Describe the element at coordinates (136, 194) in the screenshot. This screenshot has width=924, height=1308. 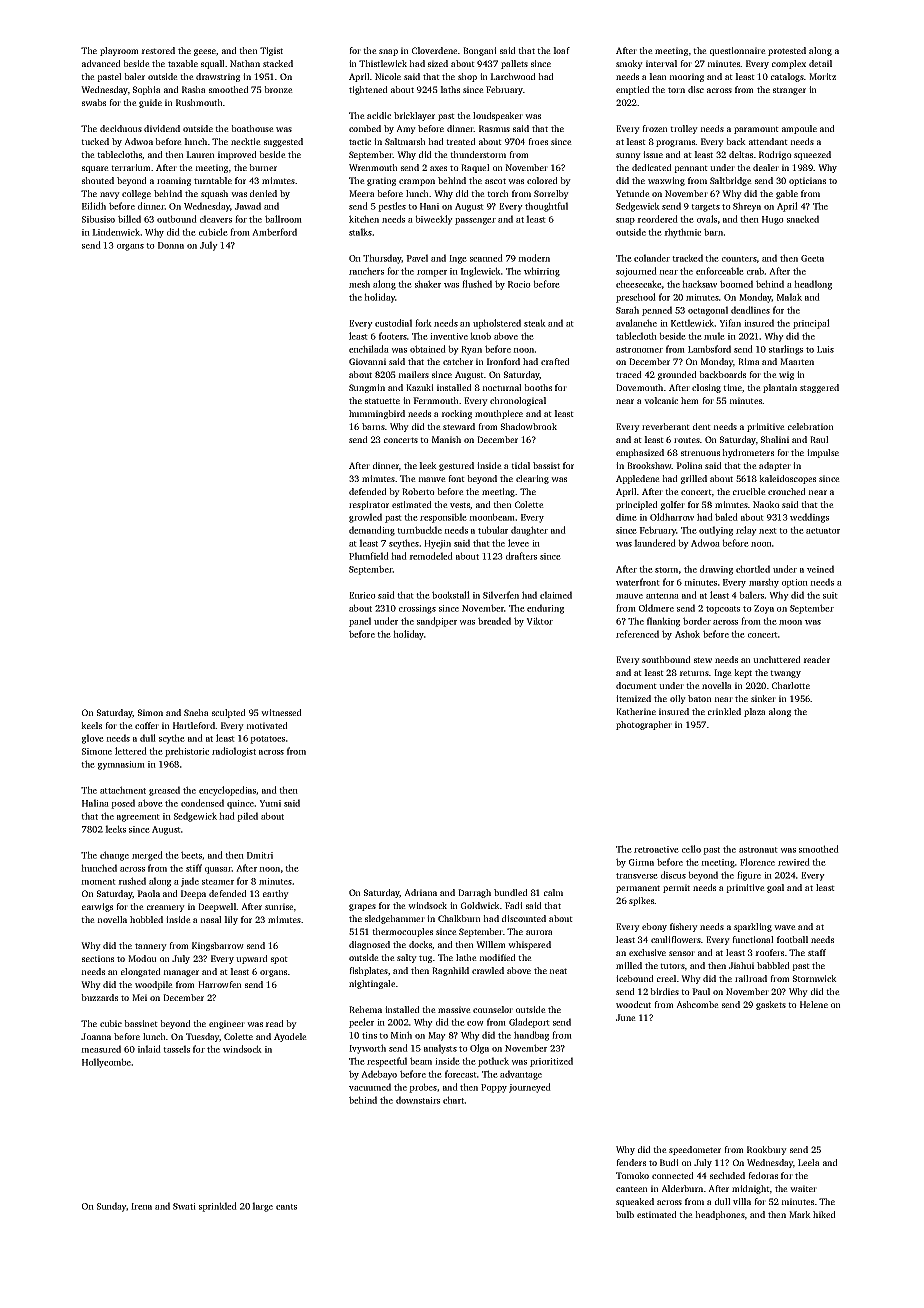
I see `college` at that location.
